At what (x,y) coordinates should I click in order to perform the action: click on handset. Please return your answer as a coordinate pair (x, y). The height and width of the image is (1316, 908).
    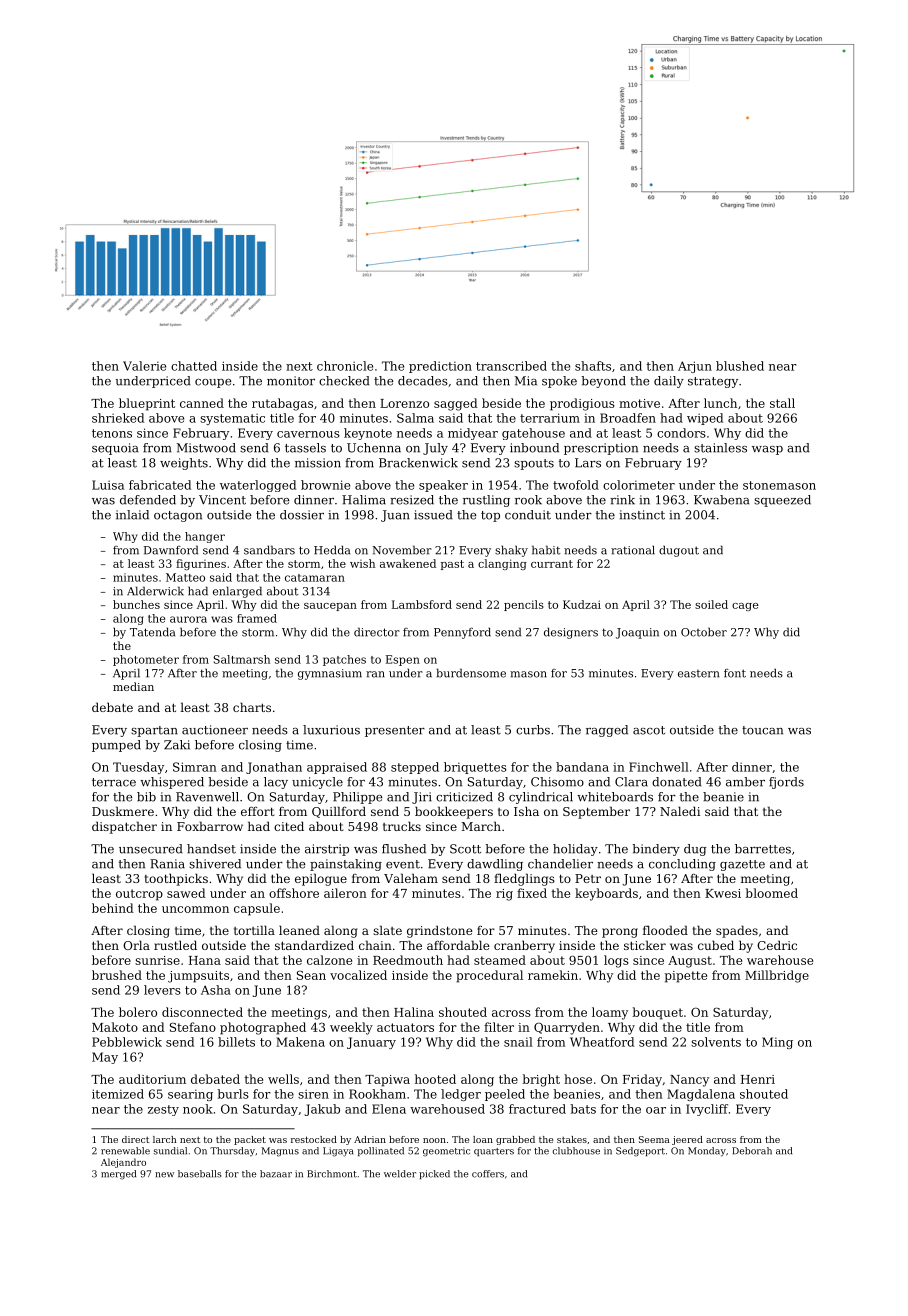
    Looking at the image, I should click on (211, 849).
